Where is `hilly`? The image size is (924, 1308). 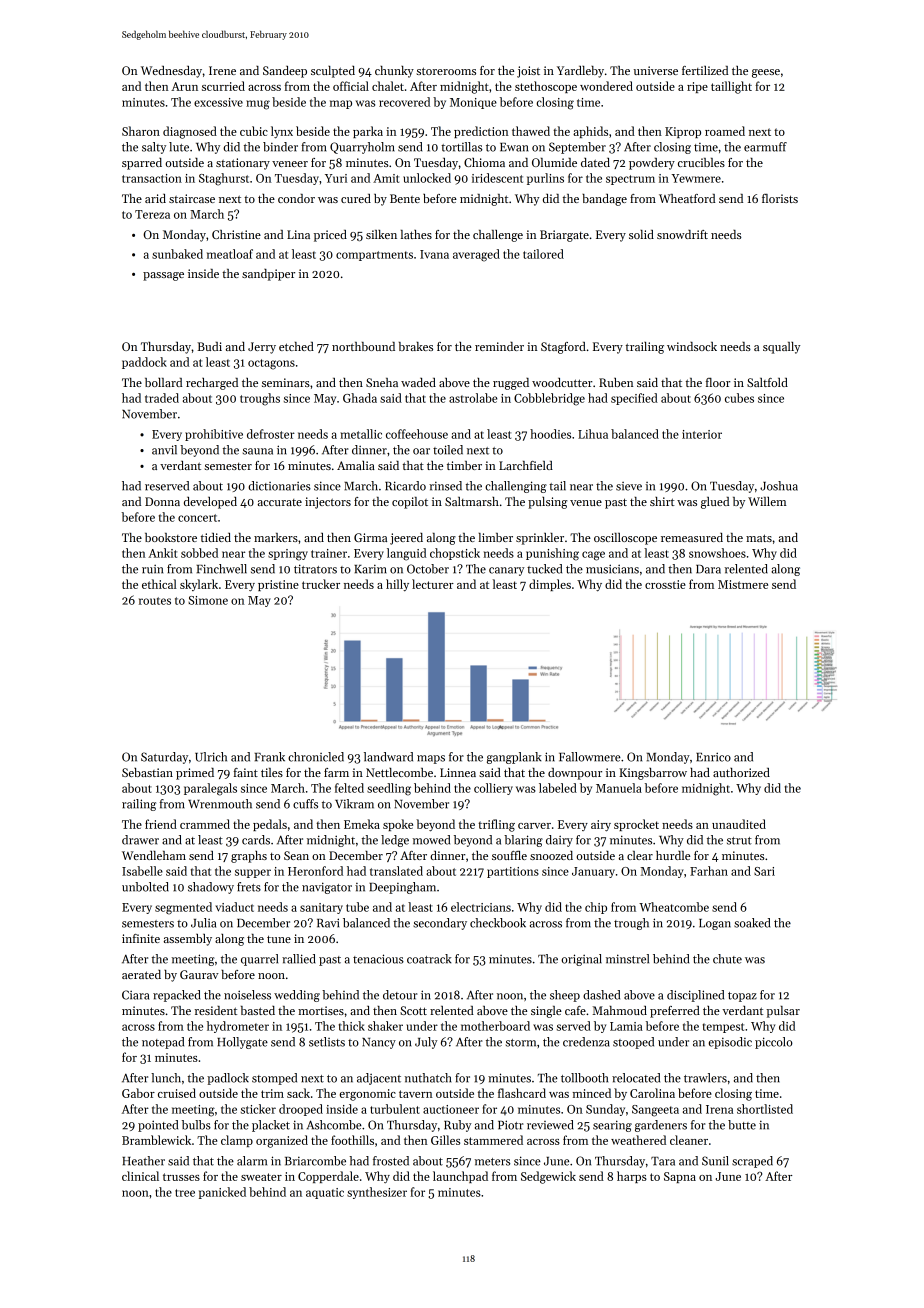
hilly is located at coordinates (397, 585).
